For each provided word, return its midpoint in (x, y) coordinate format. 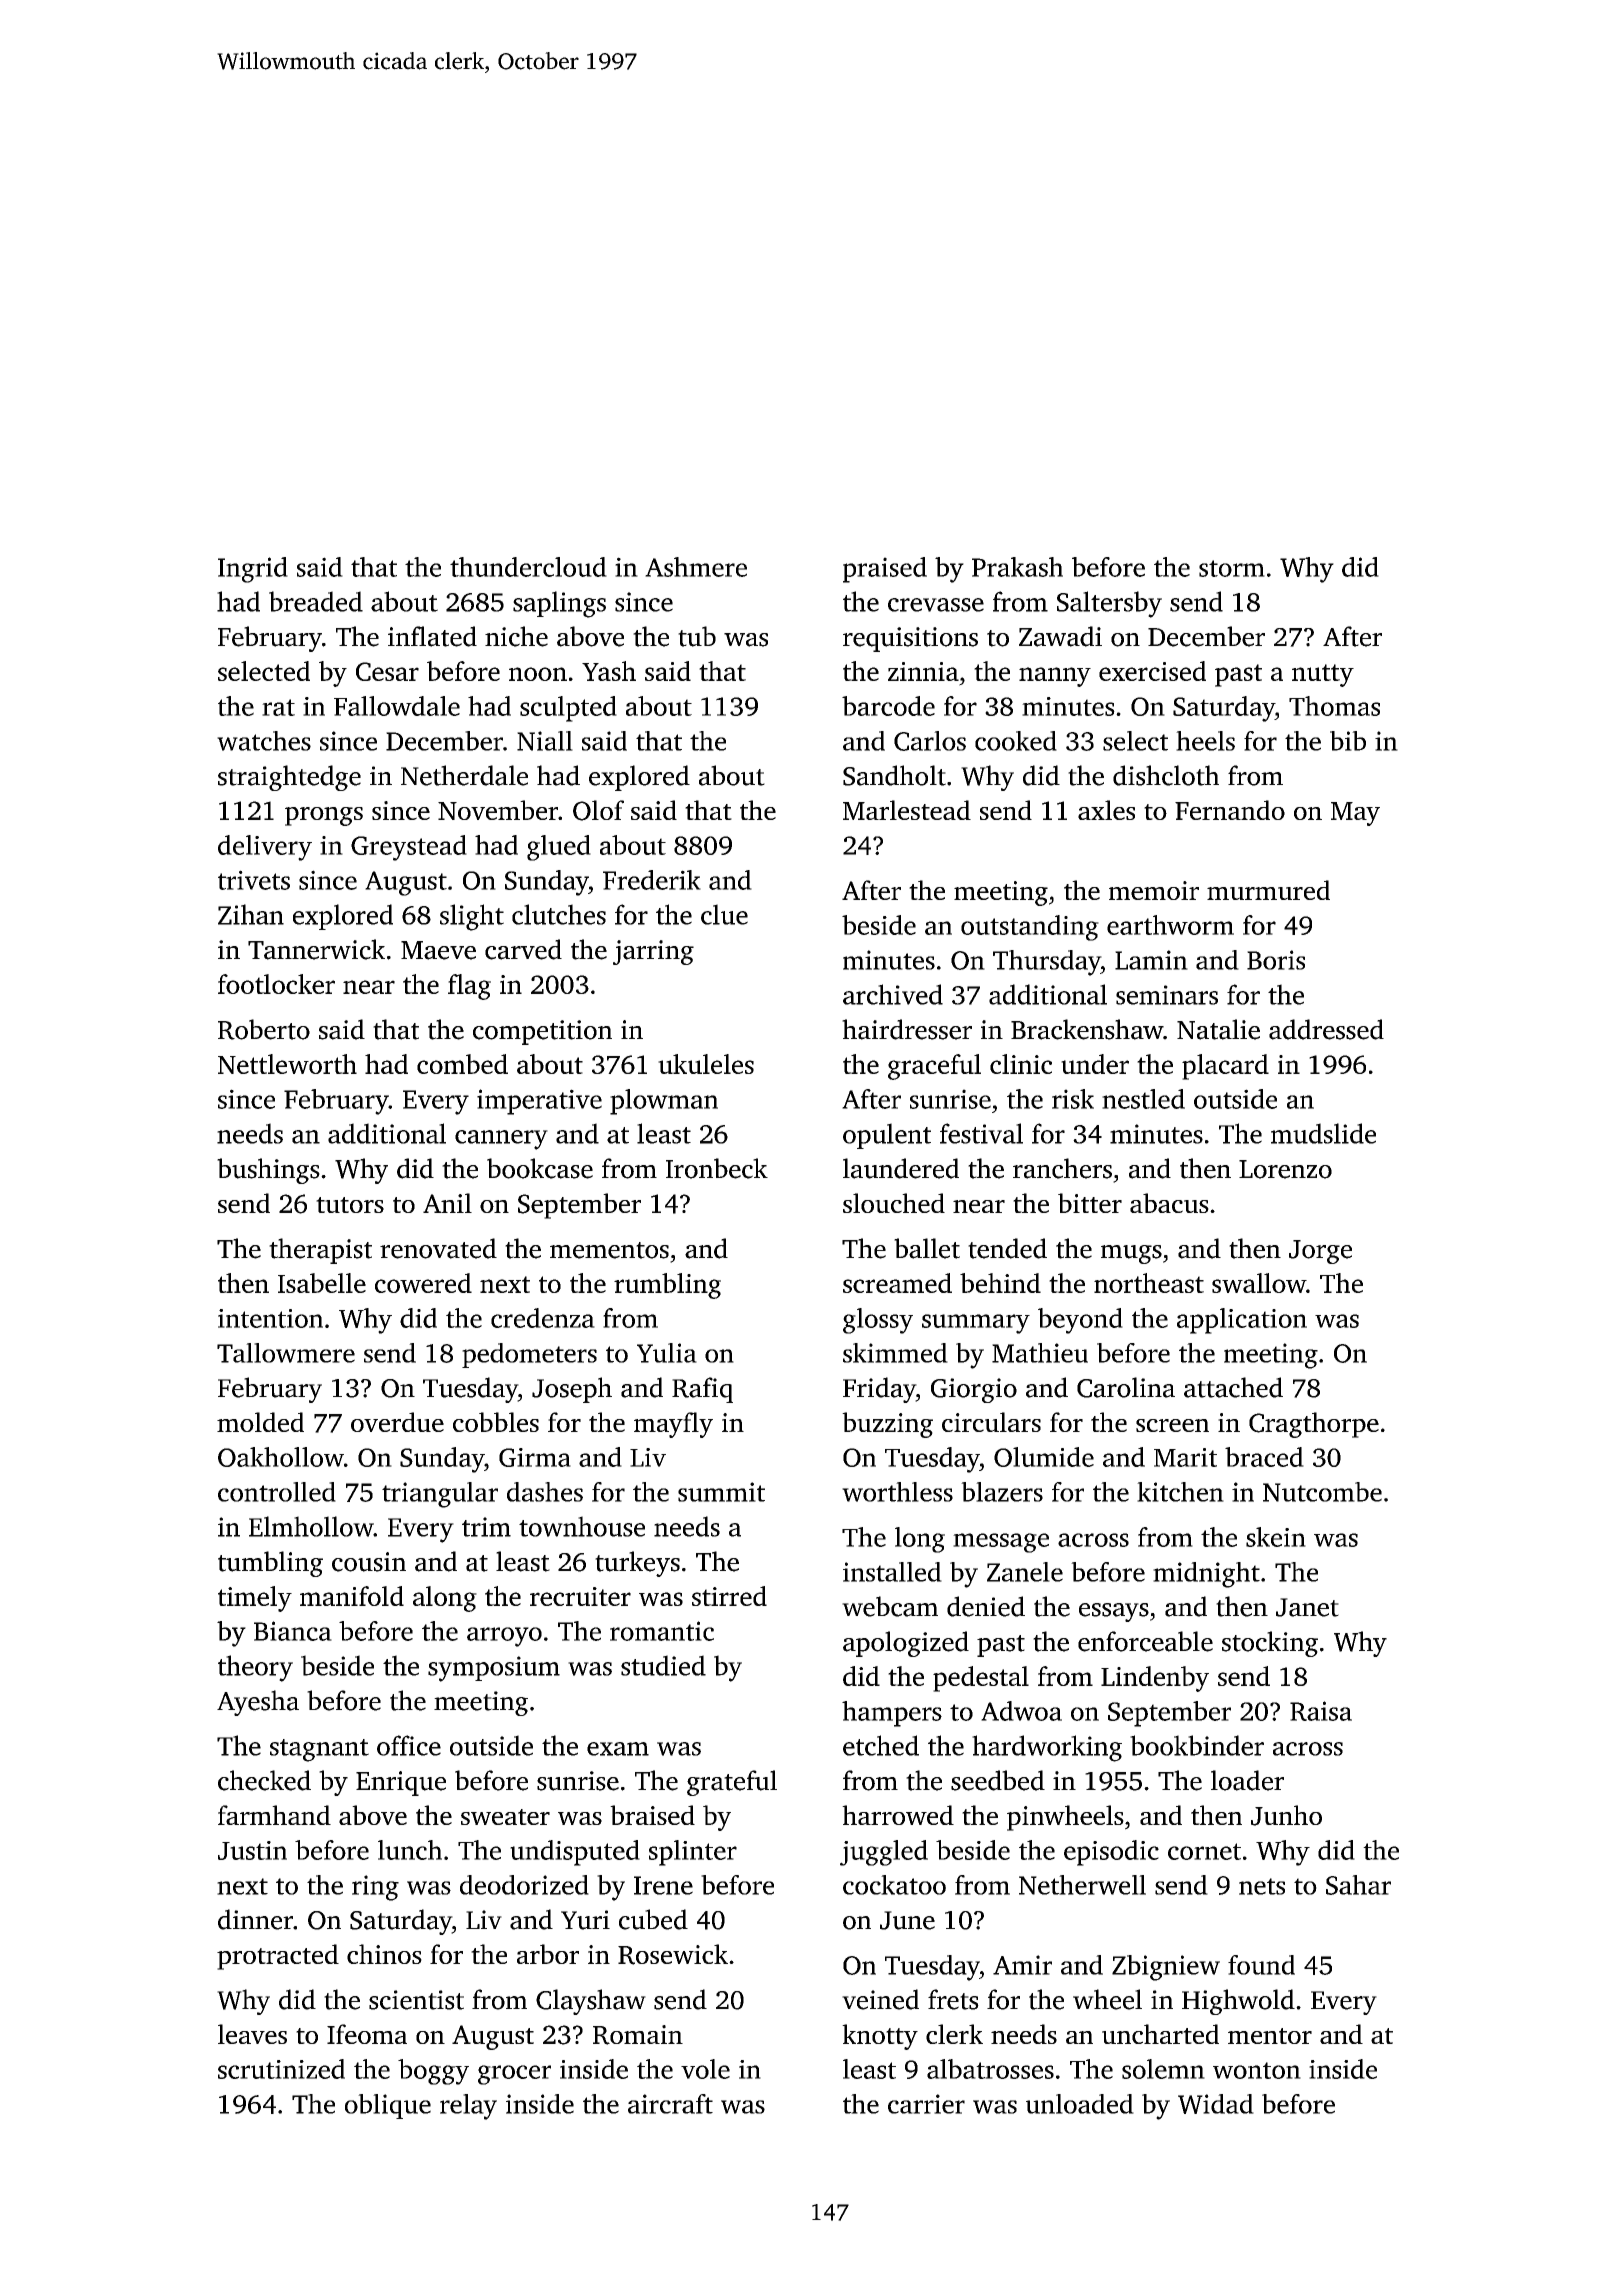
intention (270, 1318)
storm (1232, 568)
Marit (1185, 1457)
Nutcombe (1322, 1492)
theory (255, 1668)
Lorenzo (1285, 1169)
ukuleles (706, 1064)
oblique (388, 2106)
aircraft (670, 2104)
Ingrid (253, 570)
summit (721, 1492)
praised (885, 570)
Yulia (667, 1353)
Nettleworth (287, 1064)
